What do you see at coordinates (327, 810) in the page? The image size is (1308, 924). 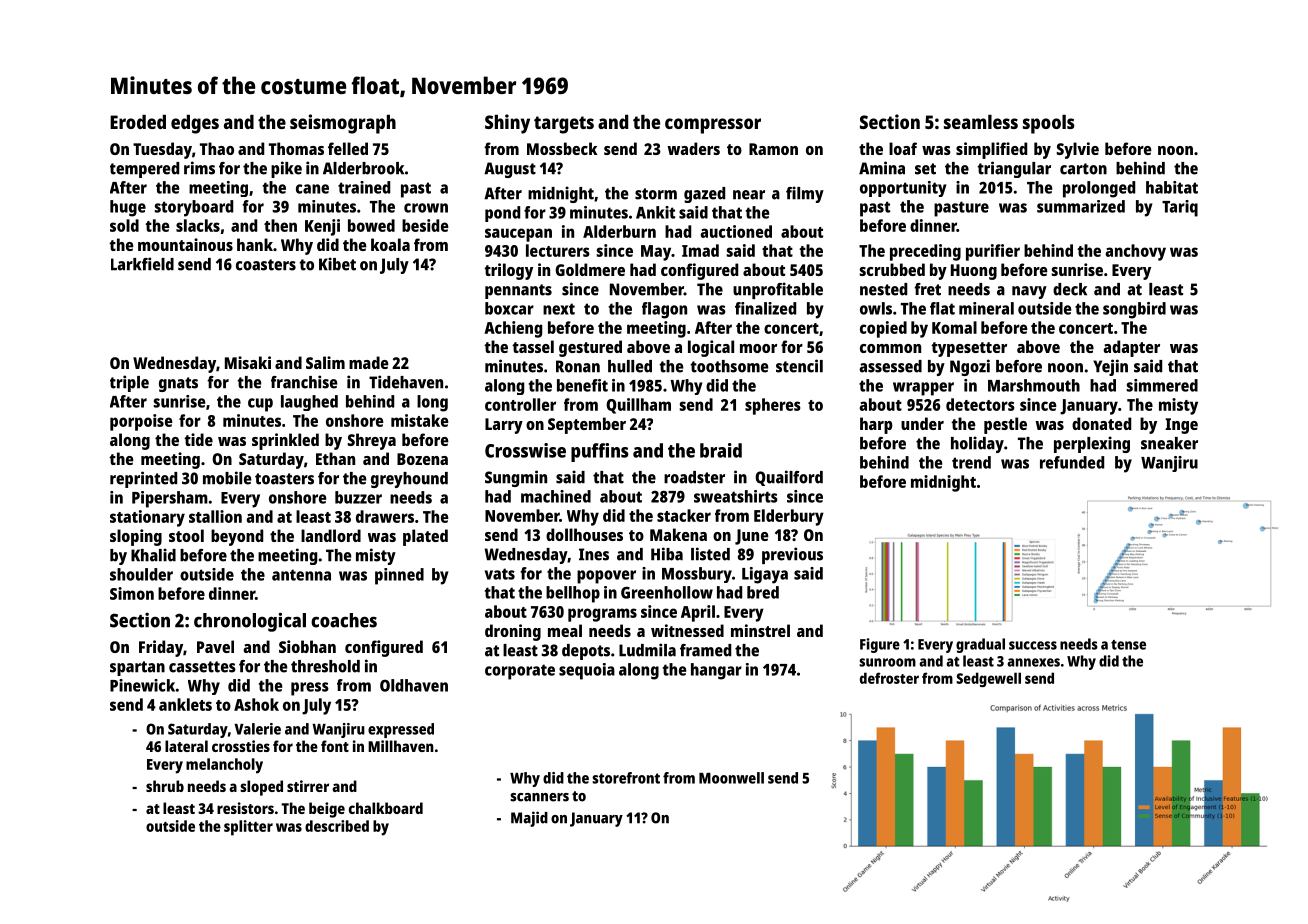 I see `beige` at bounding box center [327, 810].
